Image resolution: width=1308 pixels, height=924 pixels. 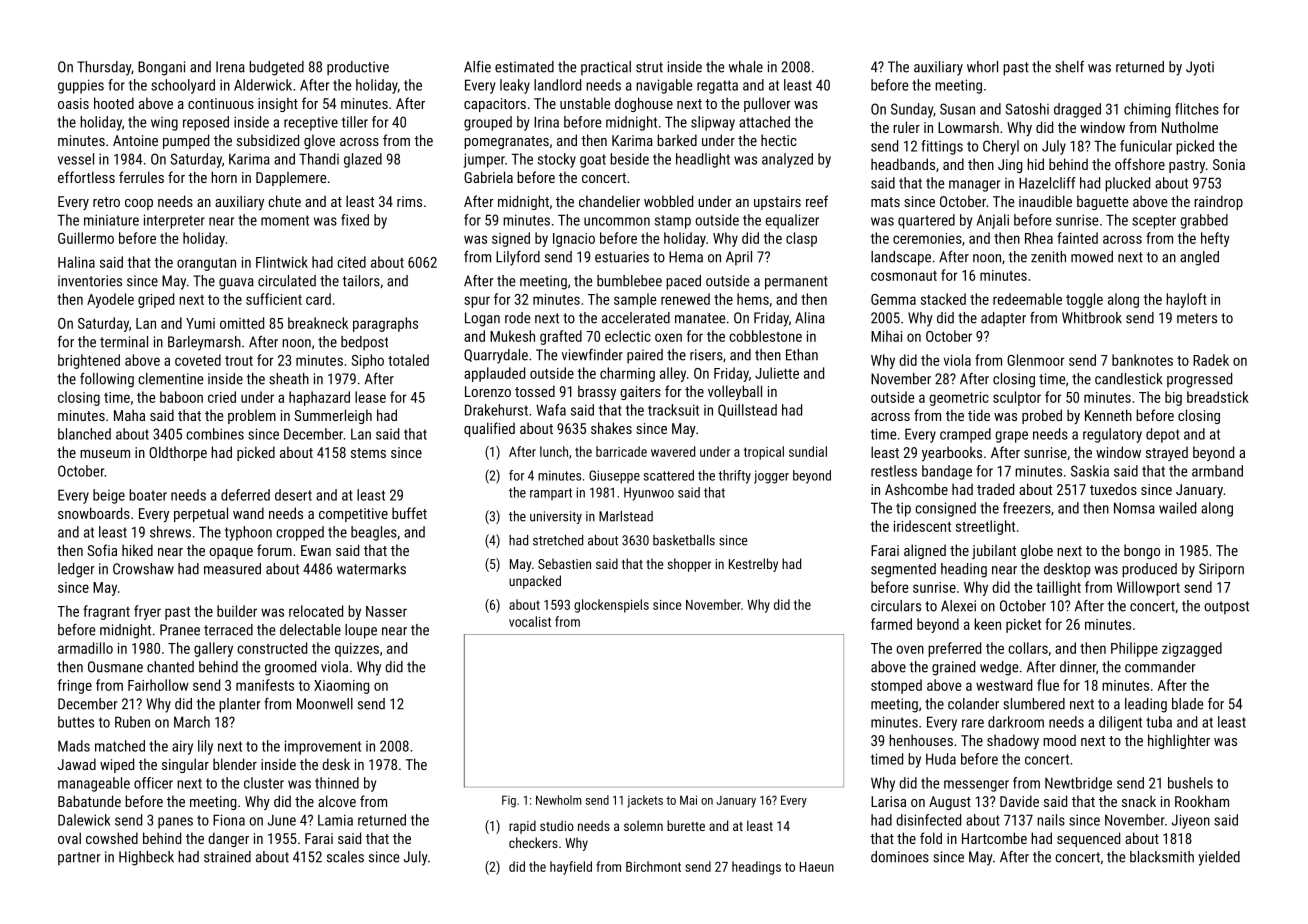 What do you see at coordinates (673, 451) in the document?
I see `wavered` at bounding box center [673, 451].
